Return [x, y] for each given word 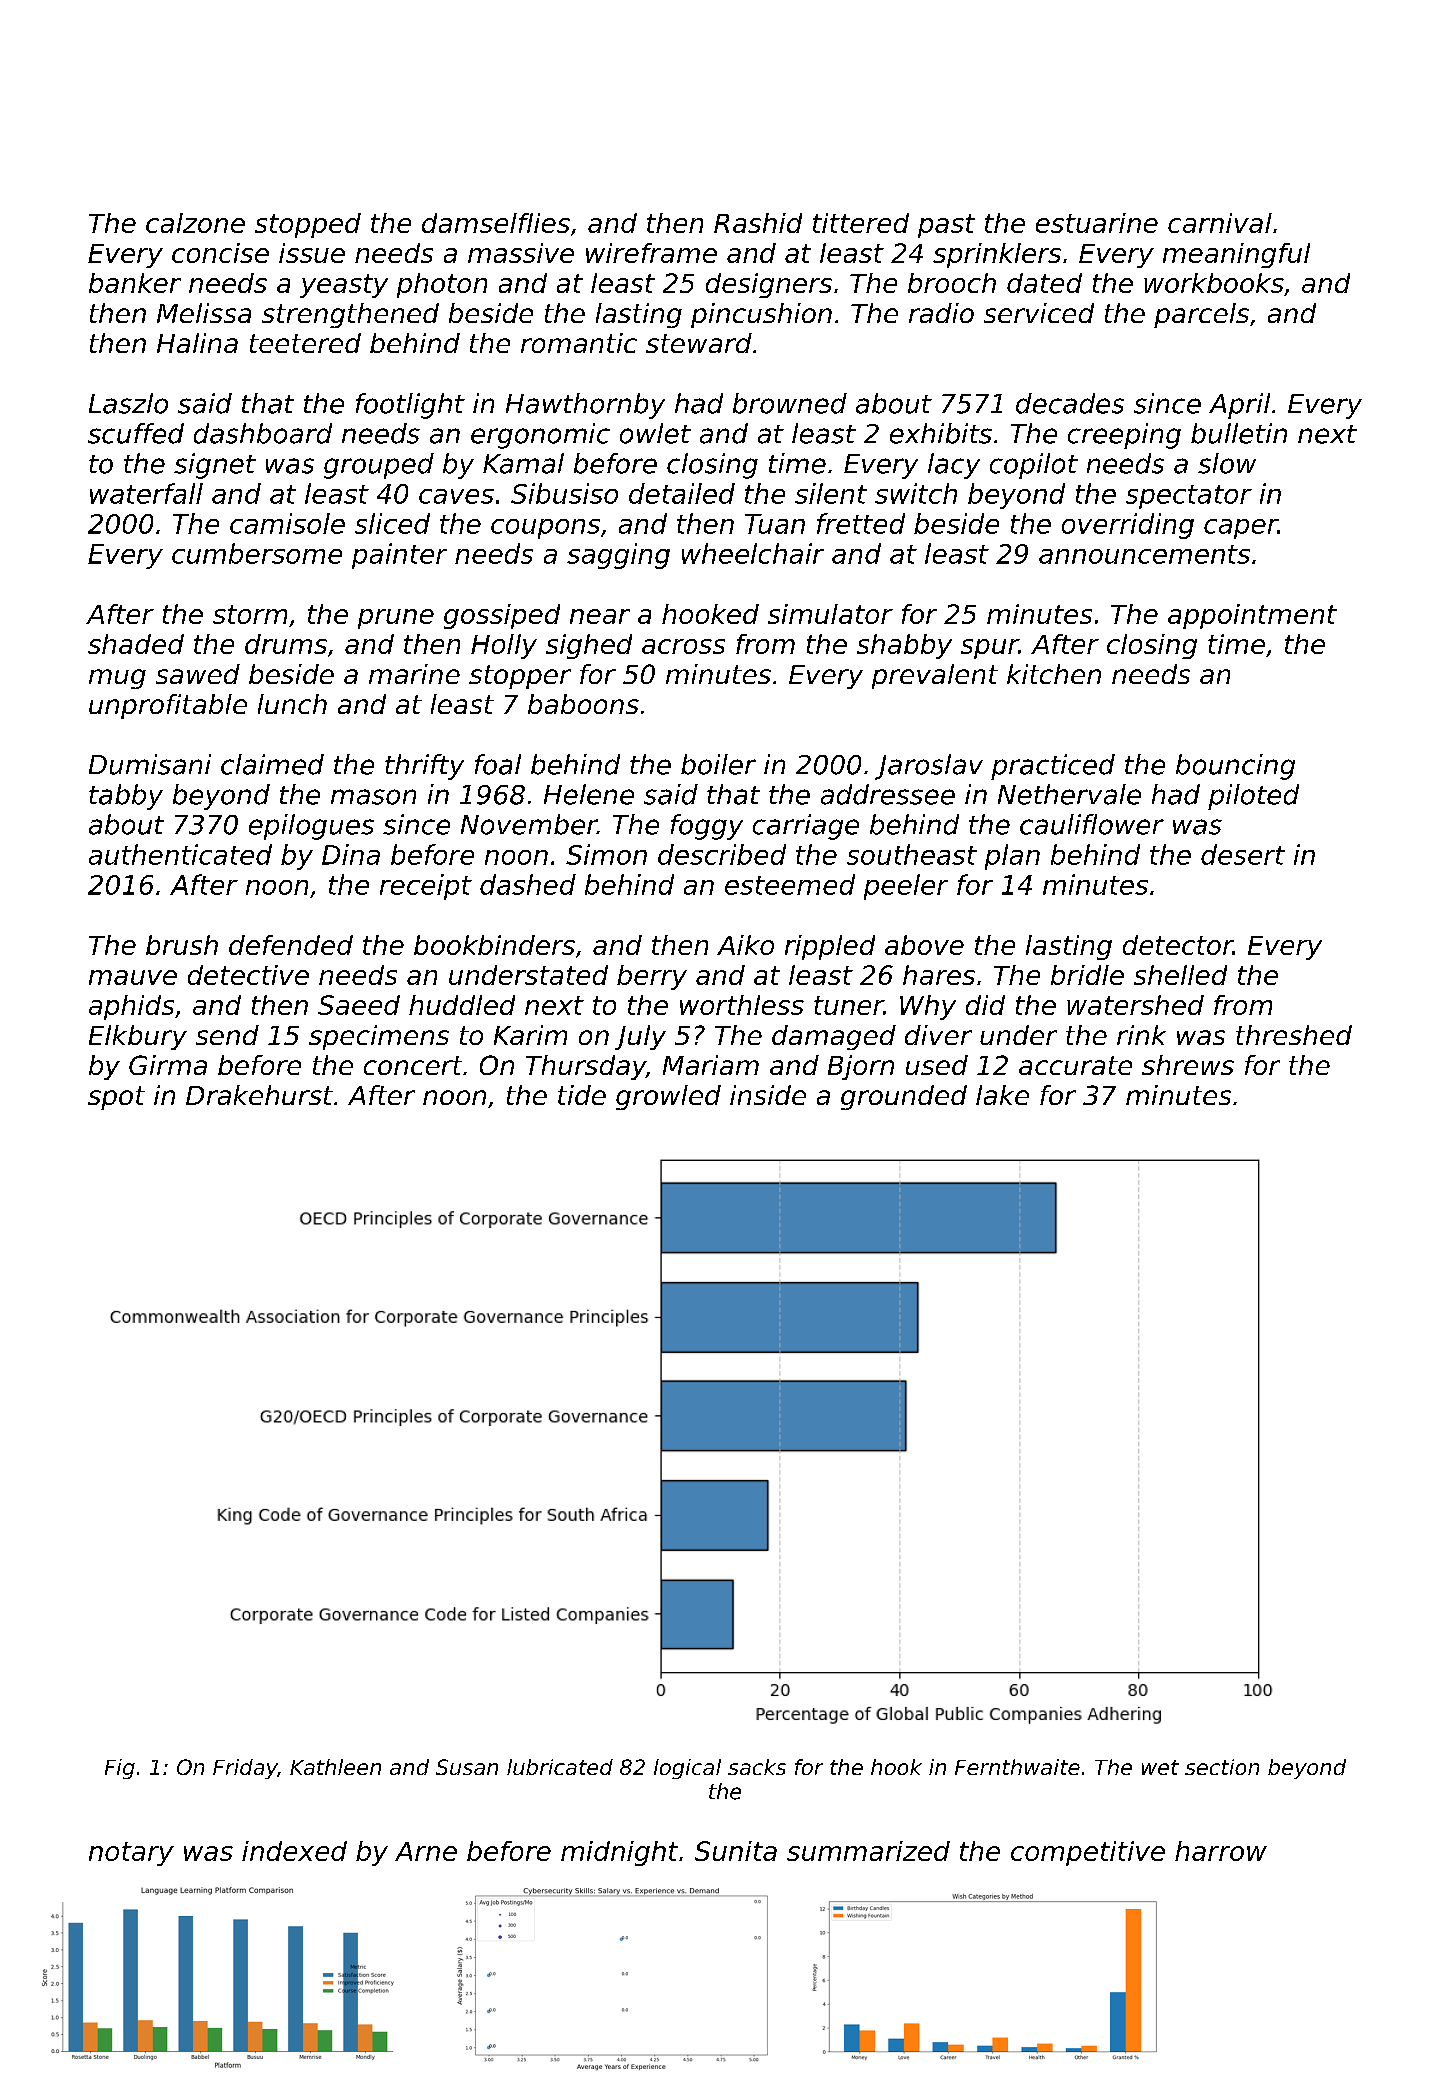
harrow [1221, 1851]
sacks [757, 1767]
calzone [195, 223]
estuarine [1097, 223]
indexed [294, 1851]
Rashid [758, 223]
